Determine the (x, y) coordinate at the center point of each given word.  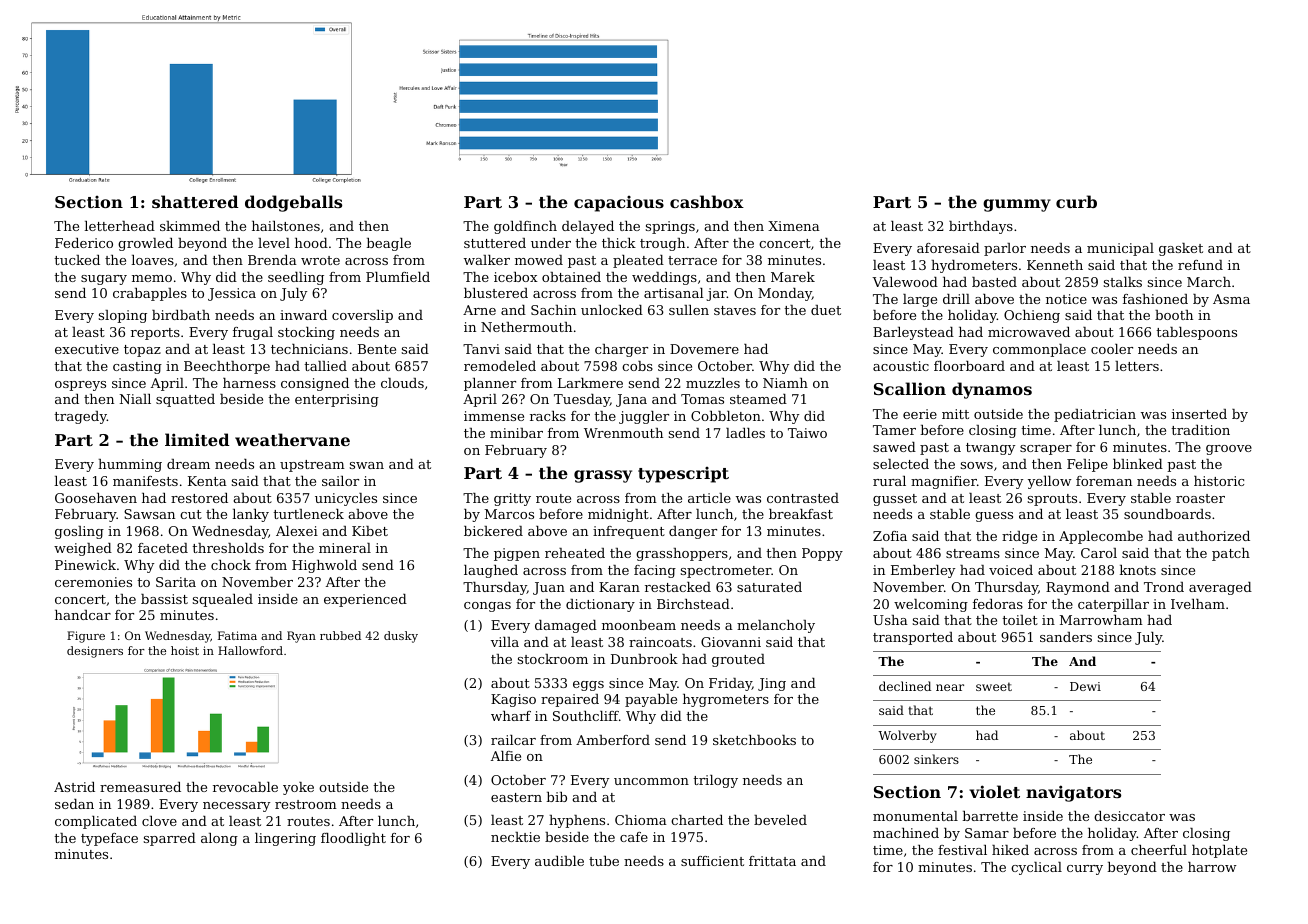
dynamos (992, 390)
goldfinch (525, 227)
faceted (163, 548)
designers (95, 652)
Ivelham (1198, 604)
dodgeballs (293, 203)
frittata (772, 861)
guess (994, 517)
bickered (493, 531)
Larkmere (590, 383)
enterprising (337, 400)
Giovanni (731, 642)
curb (1076, 201)
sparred (170, 839)
